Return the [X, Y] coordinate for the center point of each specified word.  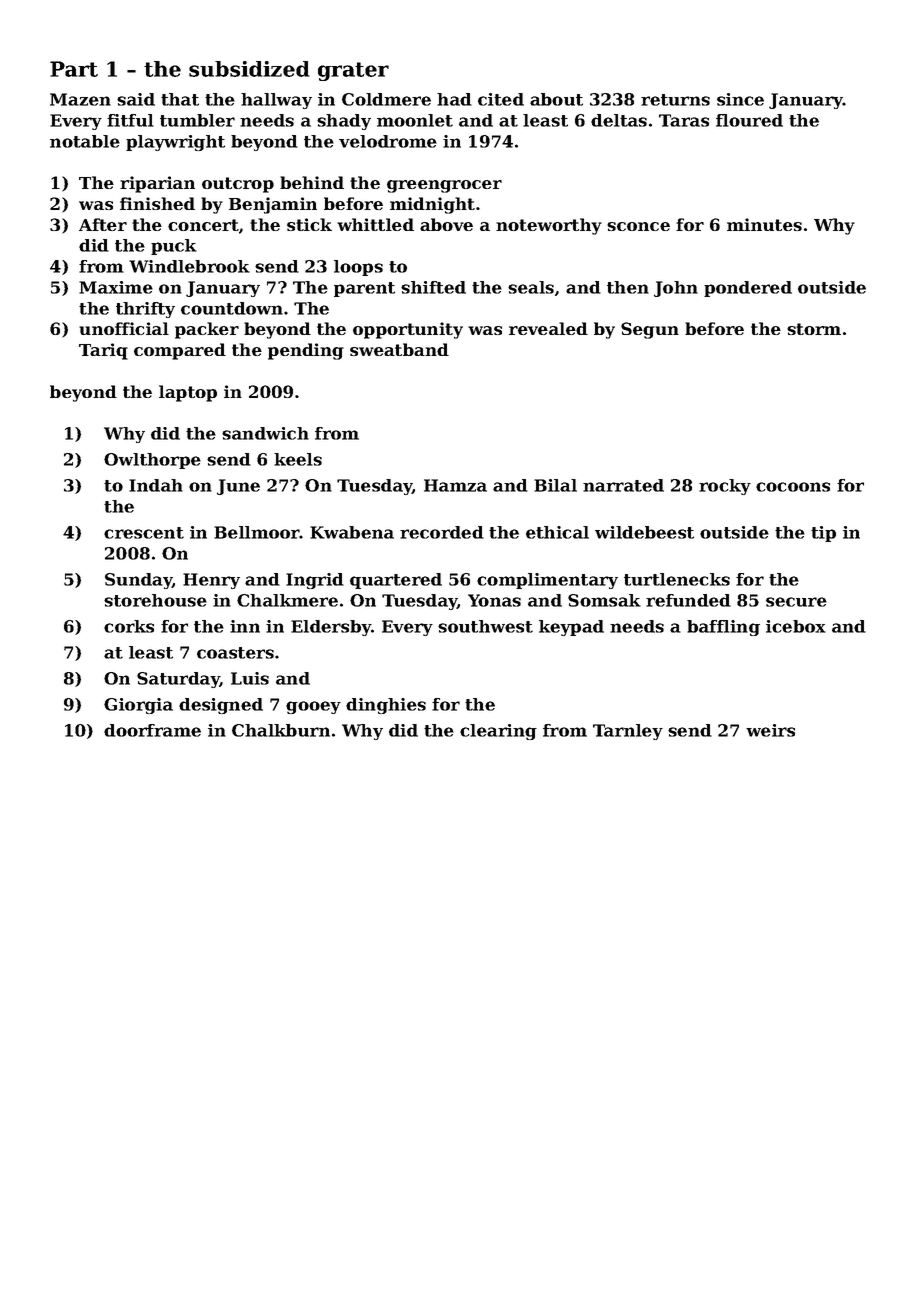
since [740, 99]
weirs [770, 730]
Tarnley [628, 732]
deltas [619, 120]
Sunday [138, 581]
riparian [157, 184]
